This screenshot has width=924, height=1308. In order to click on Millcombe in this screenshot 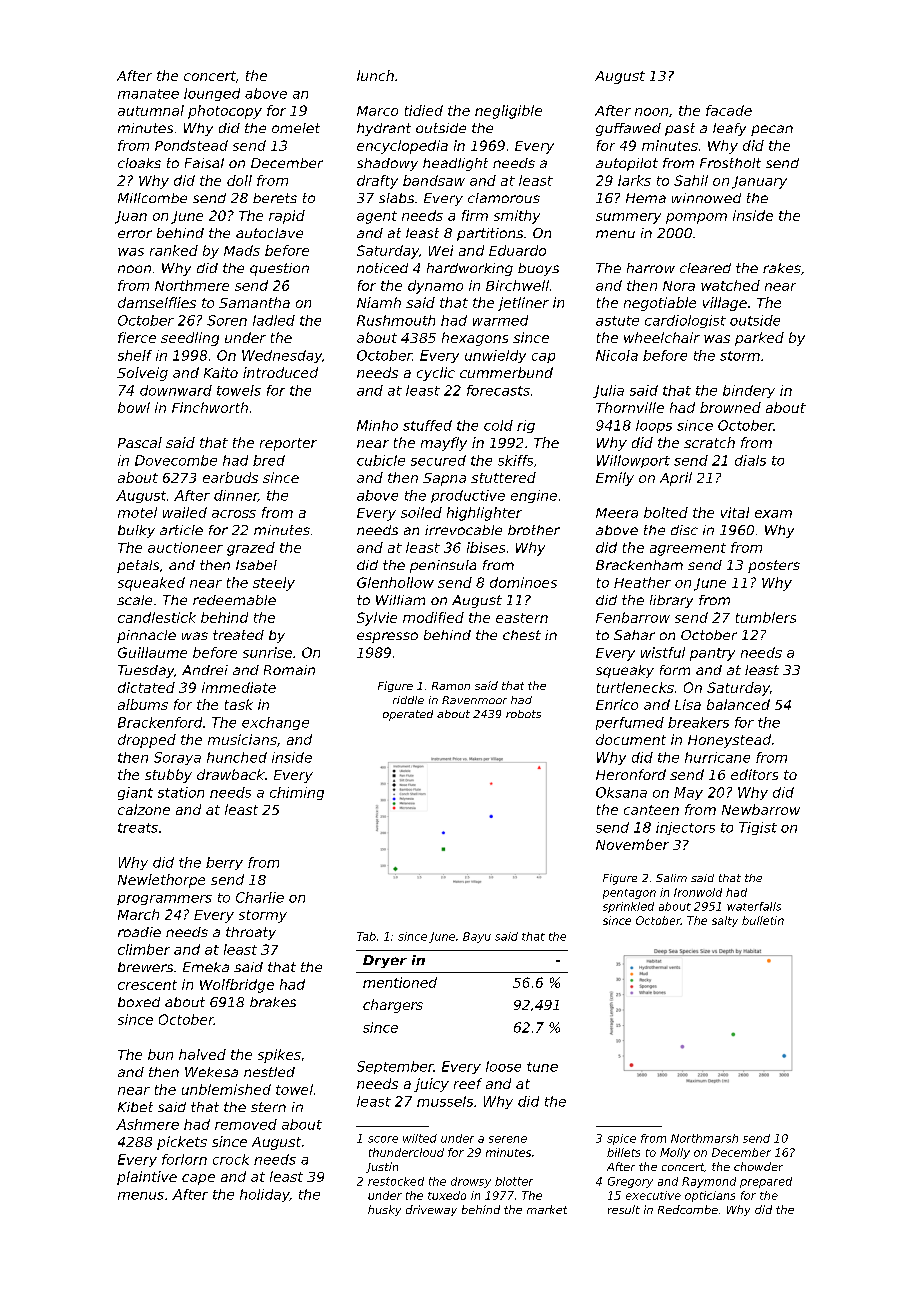, I will do `click(152, 198)`.
